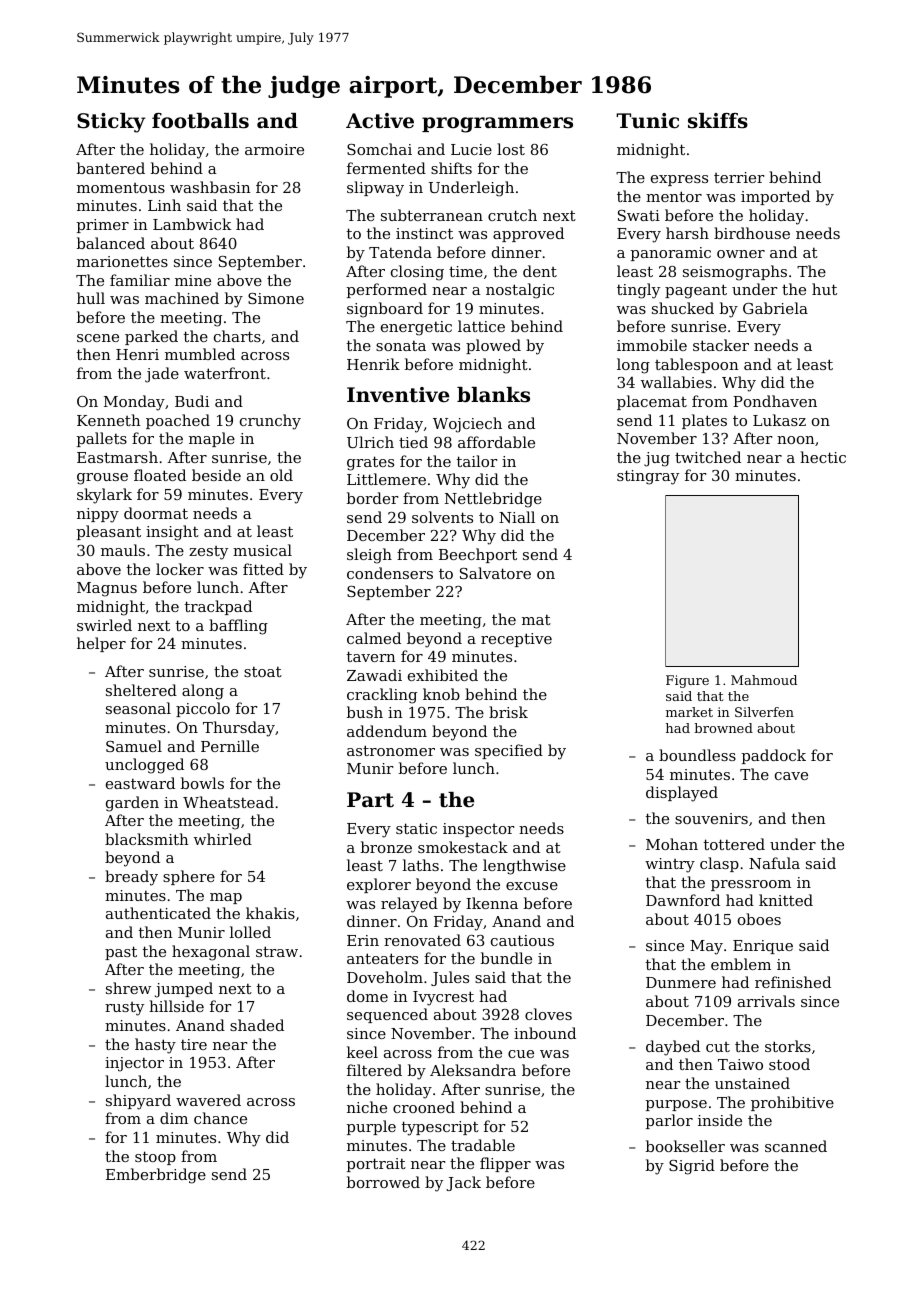 This screenshot has height=1308, width=924. Describe the element at coordinates (477, 461) in the screenshot. I see `tailor` at that location.
